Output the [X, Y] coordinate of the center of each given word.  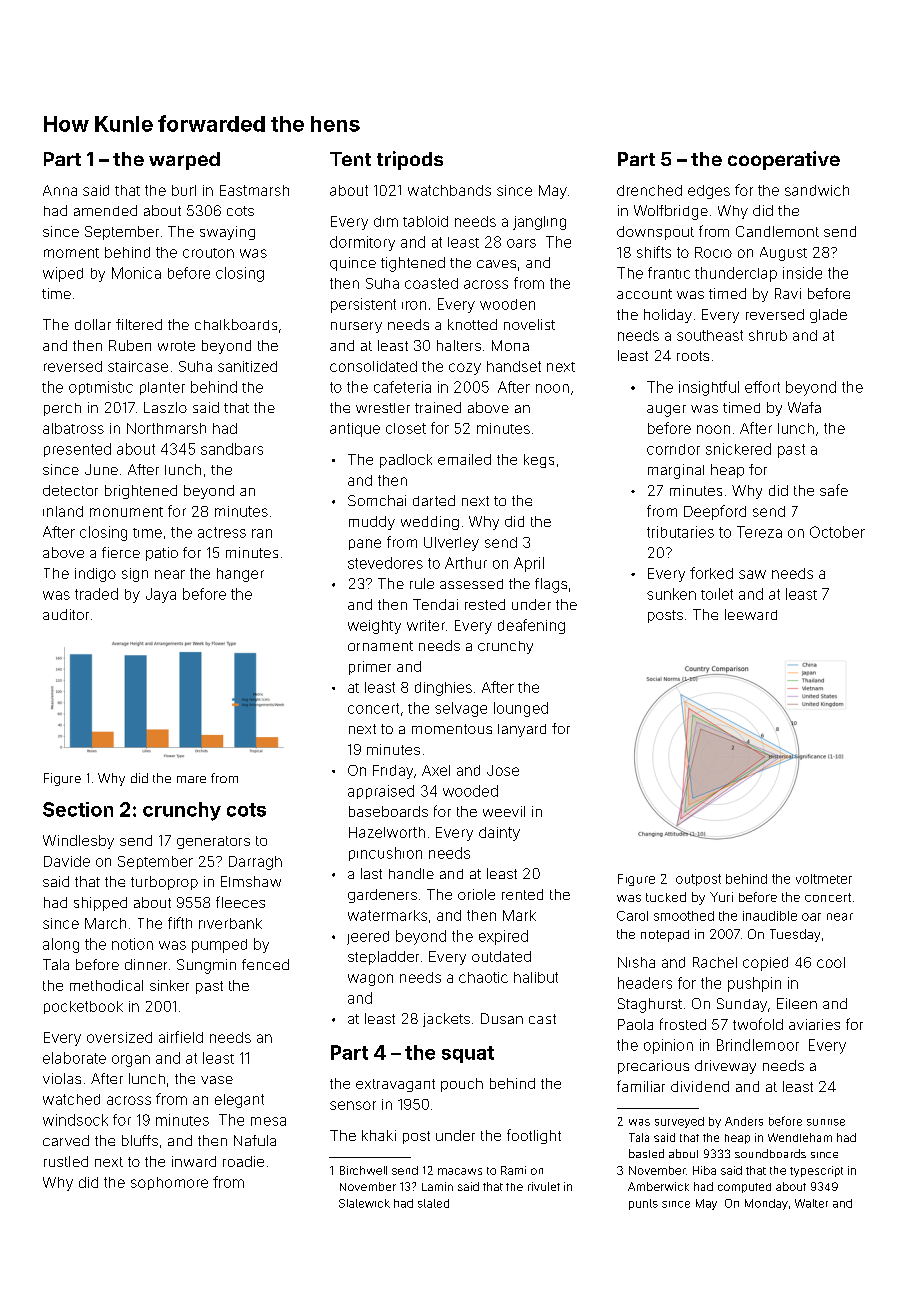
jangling [539, 223]
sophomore [169, 1183]
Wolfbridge [671, 212]
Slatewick [364, 1203]
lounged [521, 709]
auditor [66, 614]
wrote [176, 346]
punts [643, 1204]
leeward [751, 614]
